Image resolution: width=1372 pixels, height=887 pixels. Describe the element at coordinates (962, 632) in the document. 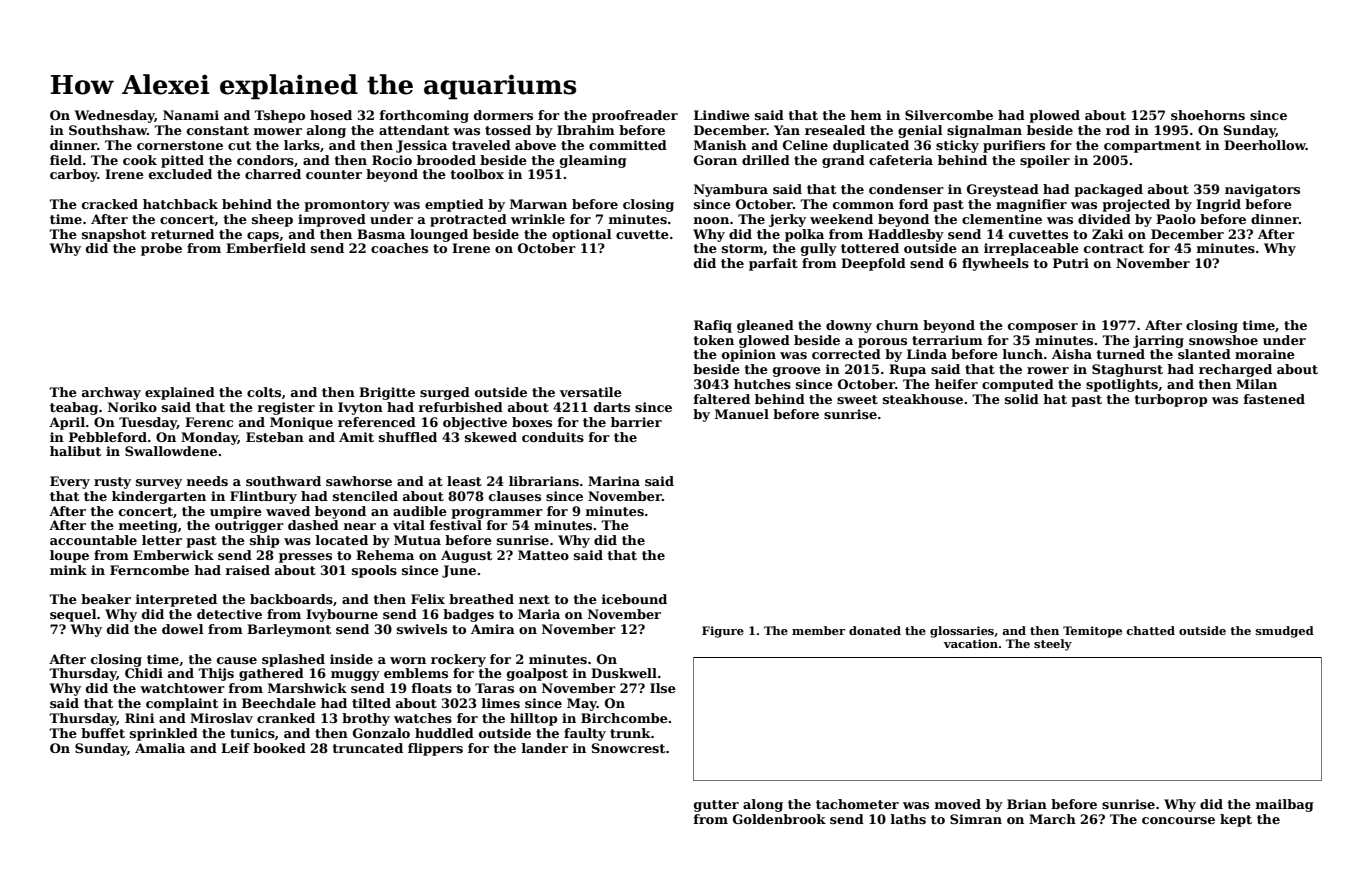

I see `glossaries` at that location.
